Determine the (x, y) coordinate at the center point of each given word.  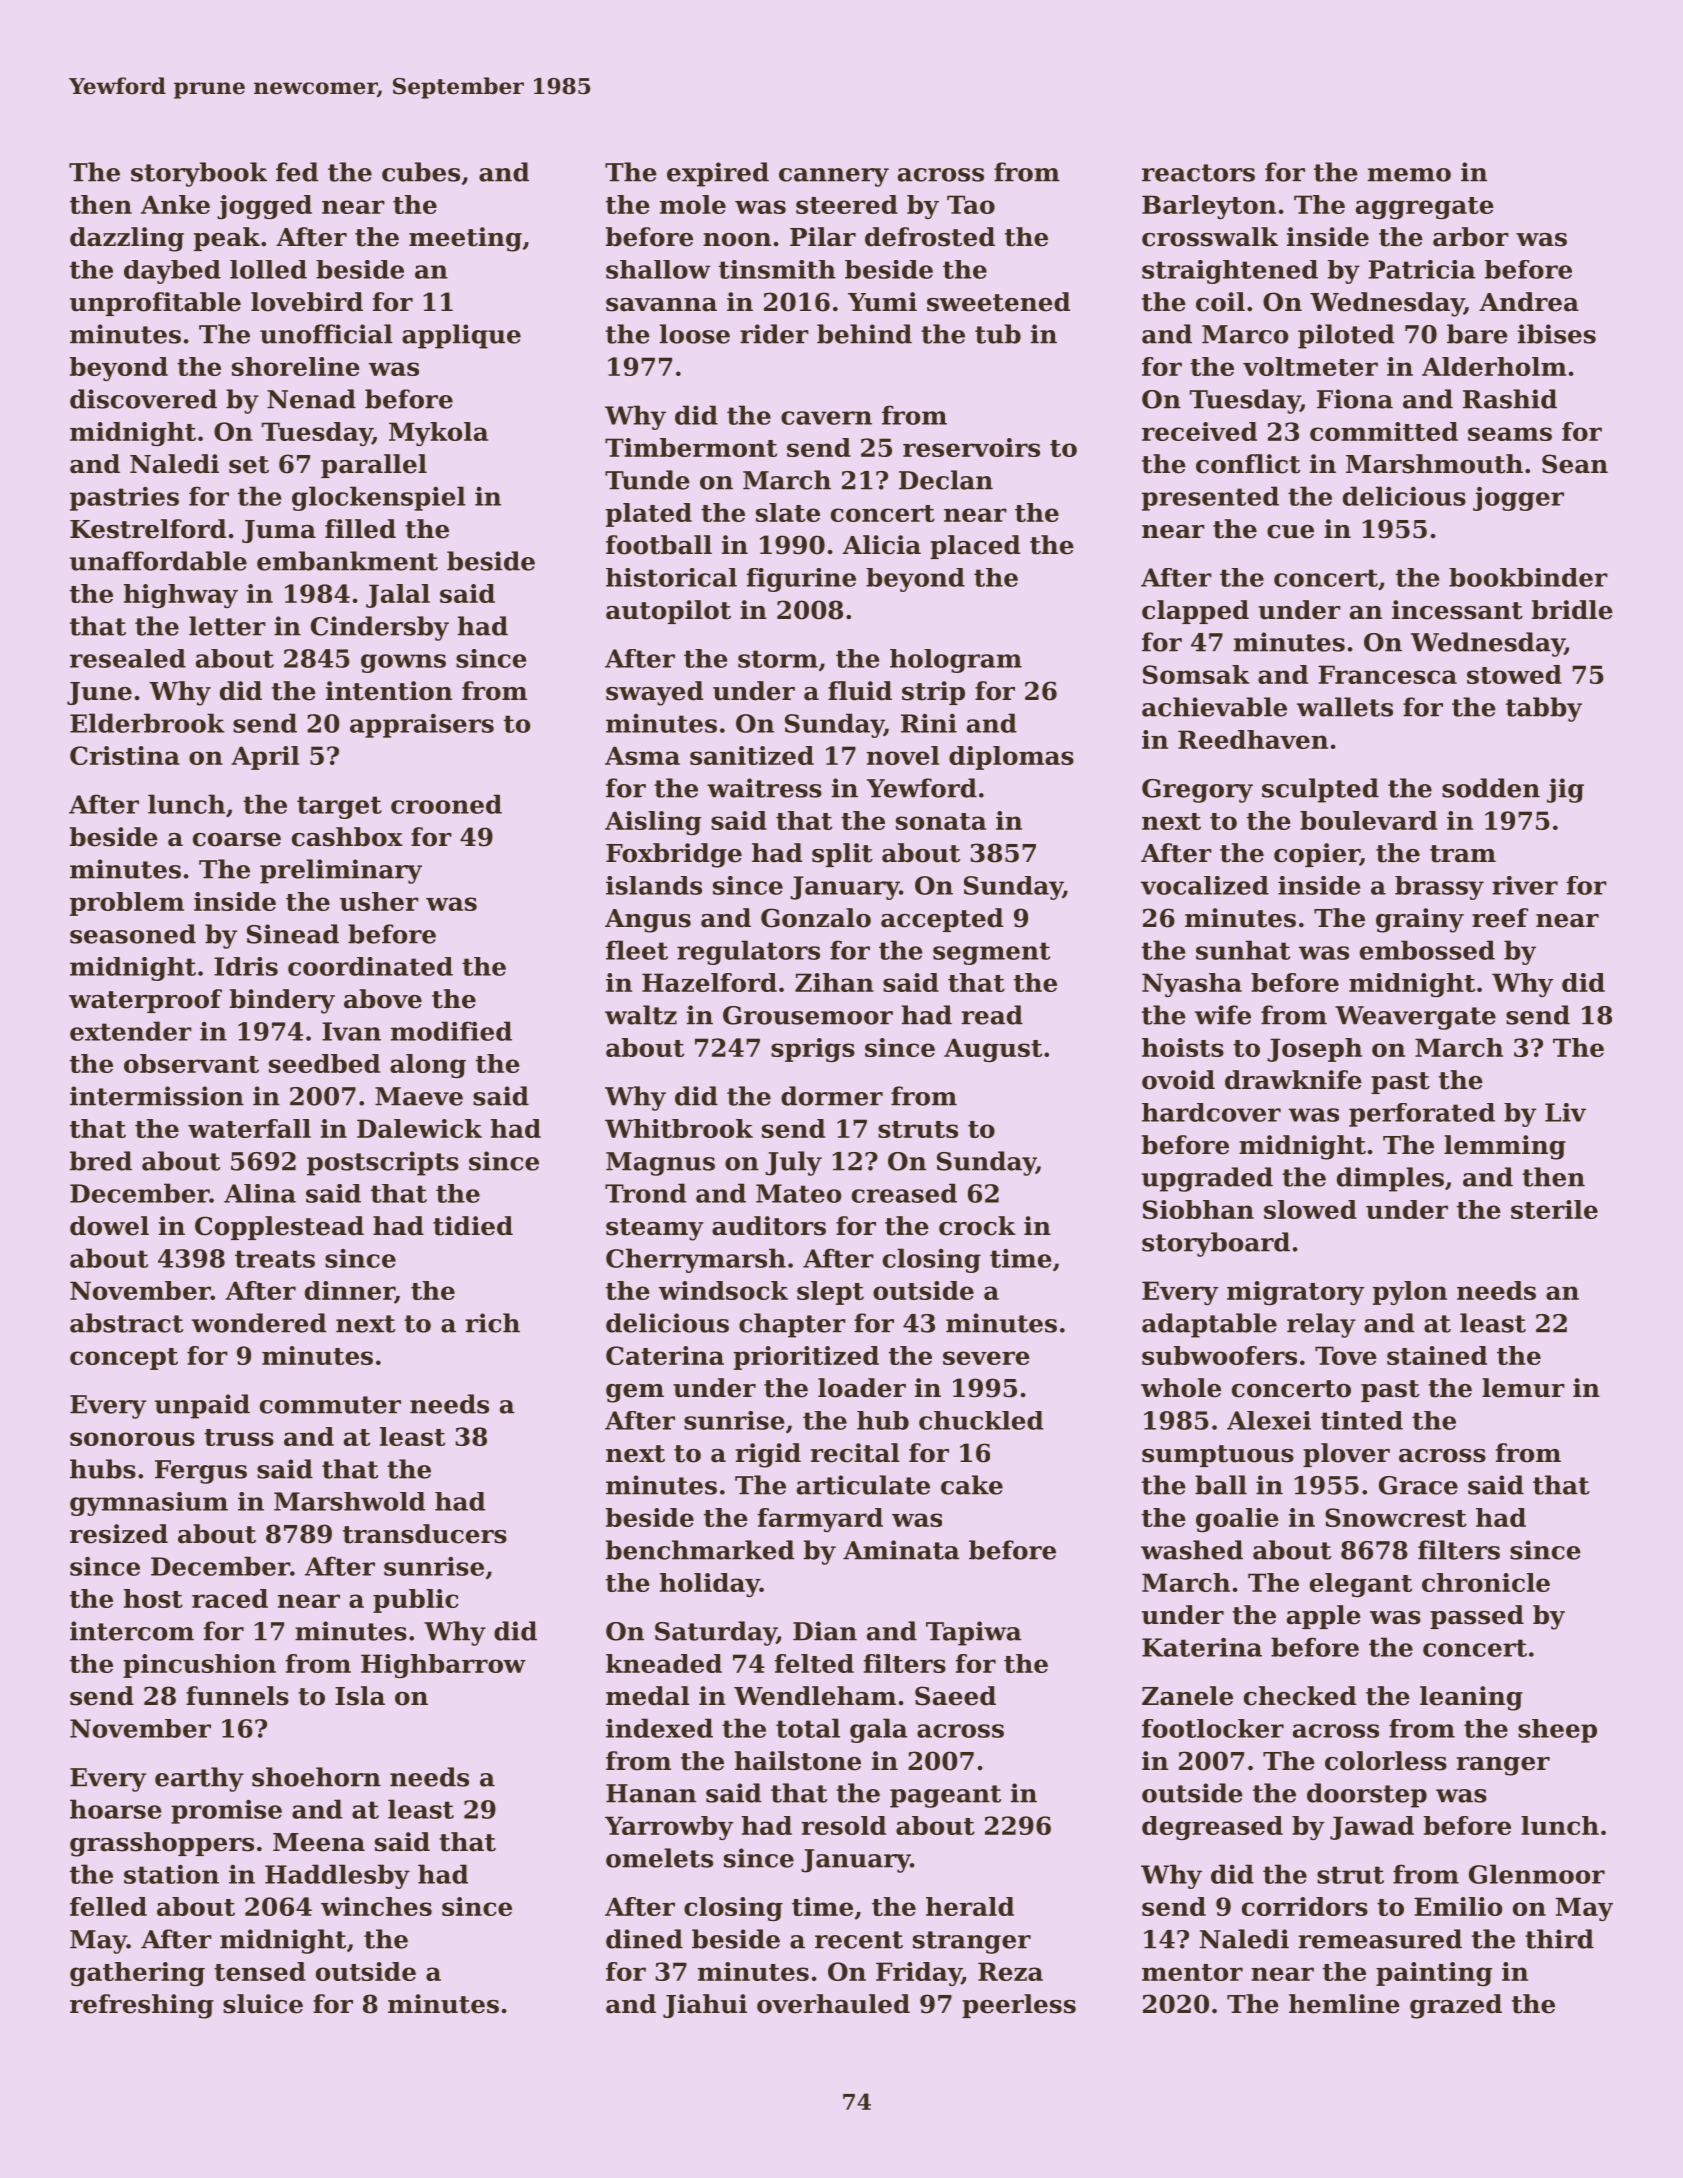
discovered (143, 399)
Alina (260, 1193)
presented (1210, 498)
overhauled (833, 2004)
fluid (860, 691)
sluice (263, 2004)
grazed (1456, 2006)
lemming (1505, 1147)
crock (977, 1226)
